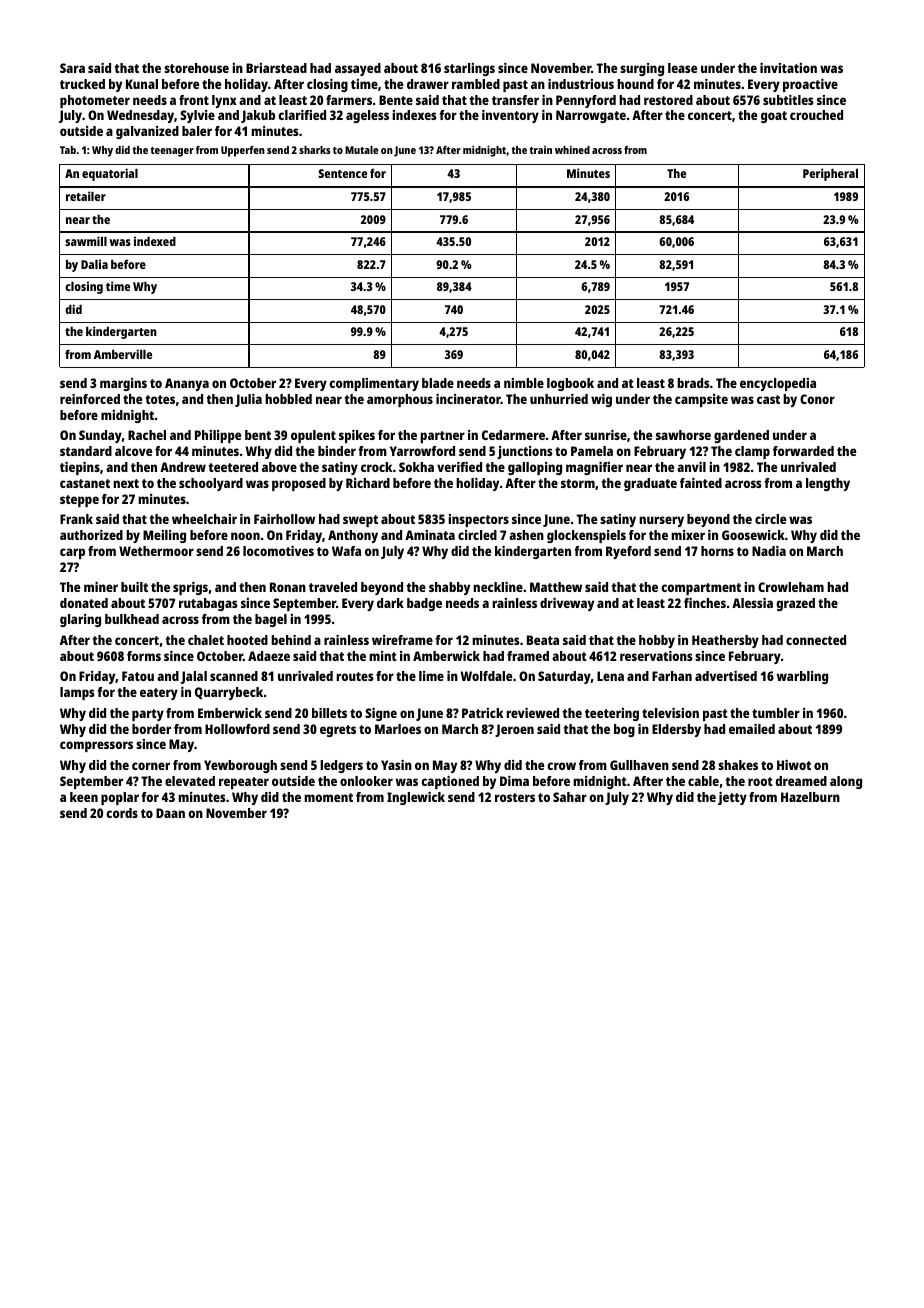 The width and height of the page is (924, 1308). What do you see at coordinates (151, 766) in the page?
I see `corner` at bounding box center [151, 766].
